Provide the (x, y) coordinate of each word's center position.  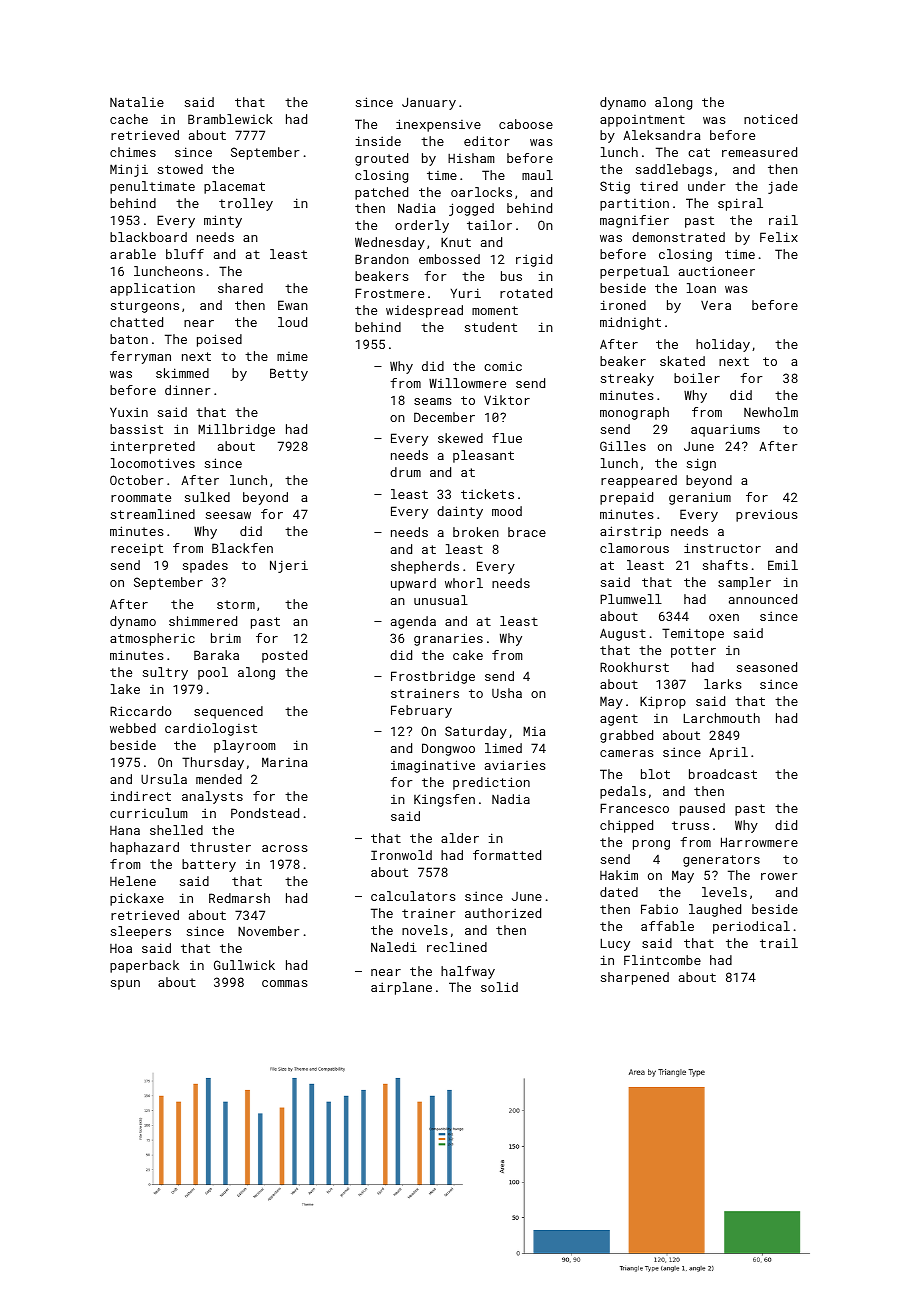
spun (125, 985)
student (491, 327)
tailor (489, 225)
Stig (615, 187)
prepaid (626, 498)
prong (651, 845)
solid (499, 987)
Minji (129, 170)
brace (527, 532)
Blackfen (242, 548)
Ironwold (401, 855)
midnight (630, 323)
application (152, 289)
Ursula (164, 779)
